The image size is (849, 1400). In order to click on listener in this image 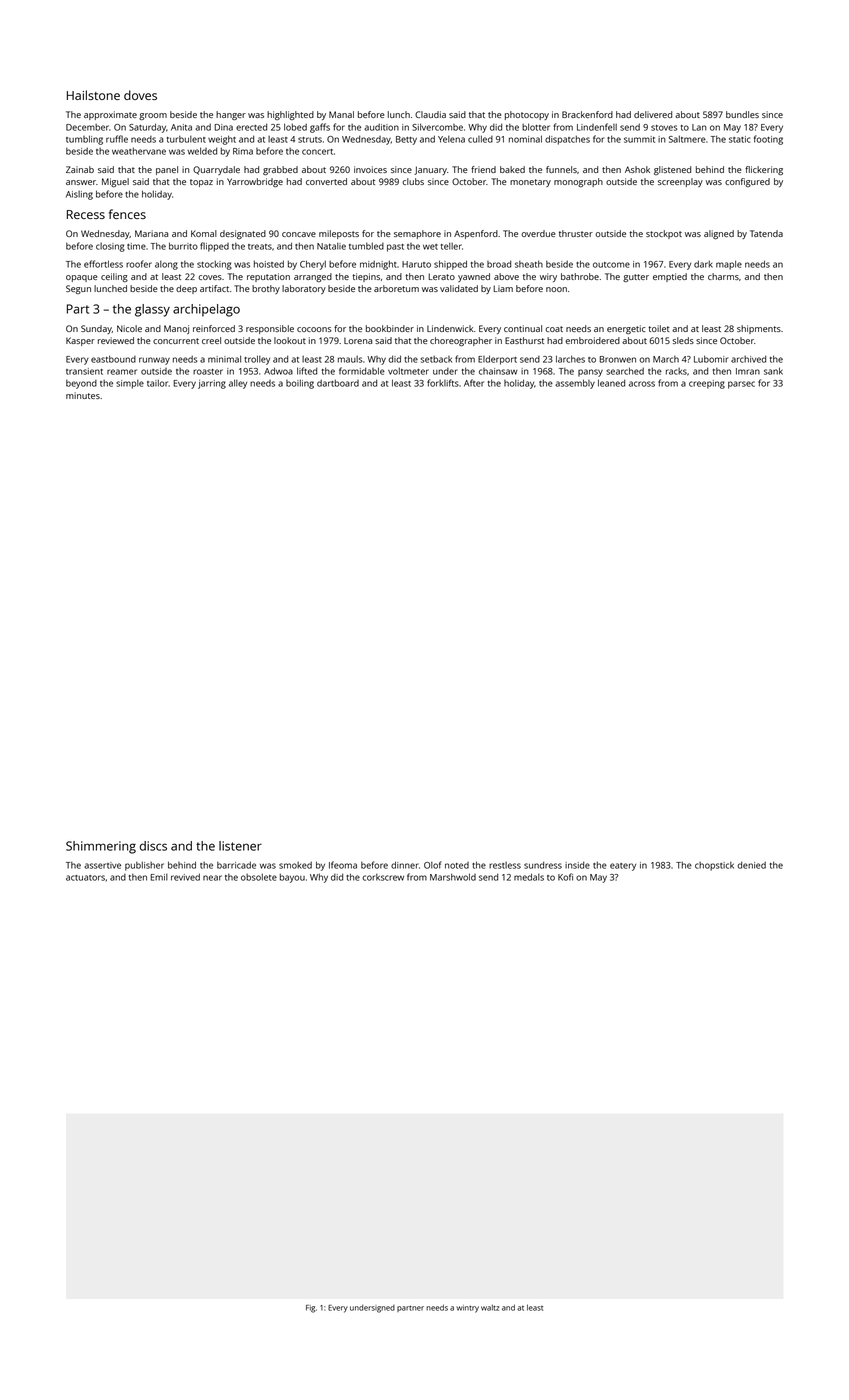, I will do `click(240, 846)`.
